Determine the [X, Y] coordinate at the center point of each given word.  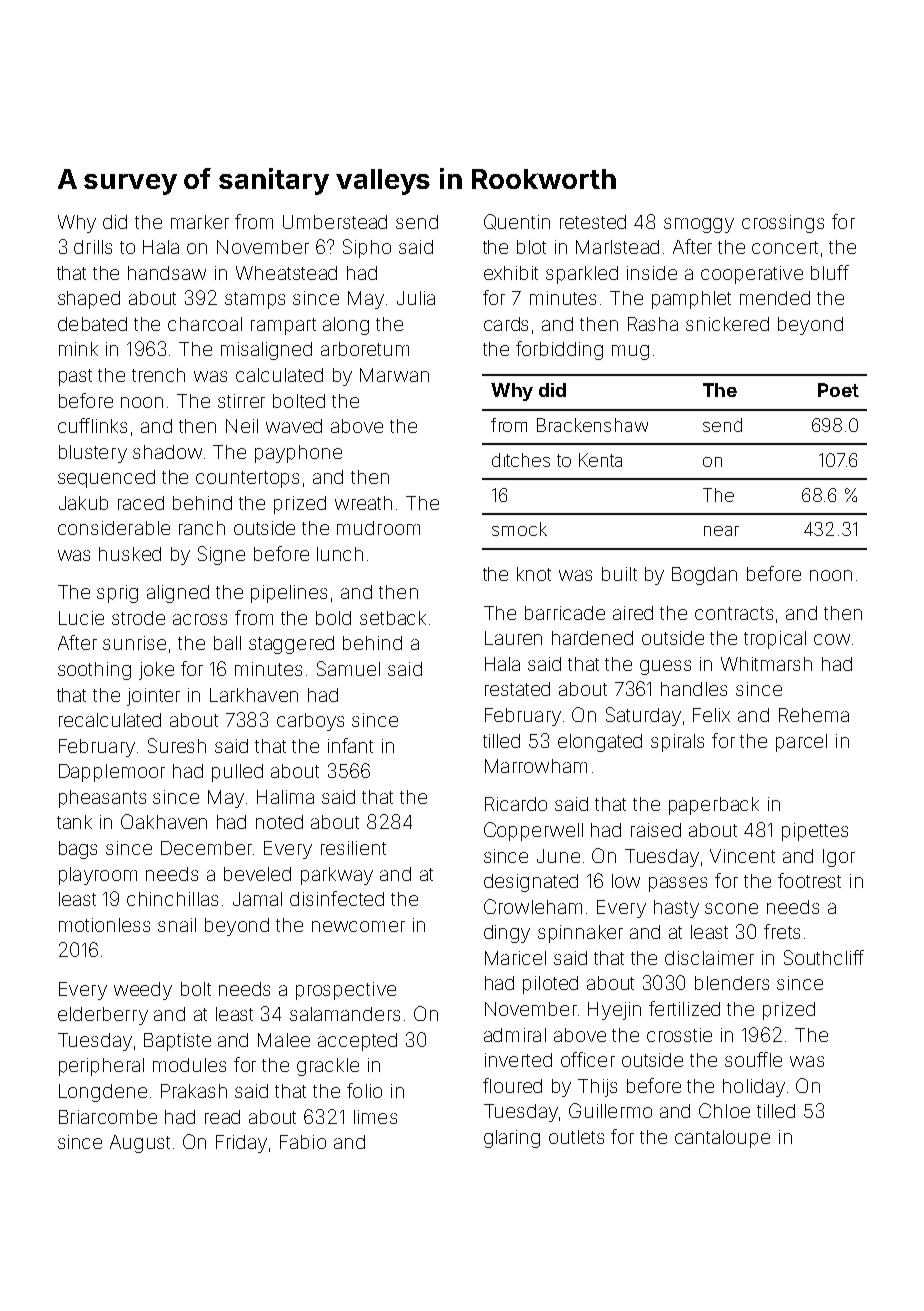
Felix [711, 715]
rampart [283, 326]
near [721, 531]
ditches [521, 460]
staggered [291, 645]
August [140, 1144]
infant [350, 745]
